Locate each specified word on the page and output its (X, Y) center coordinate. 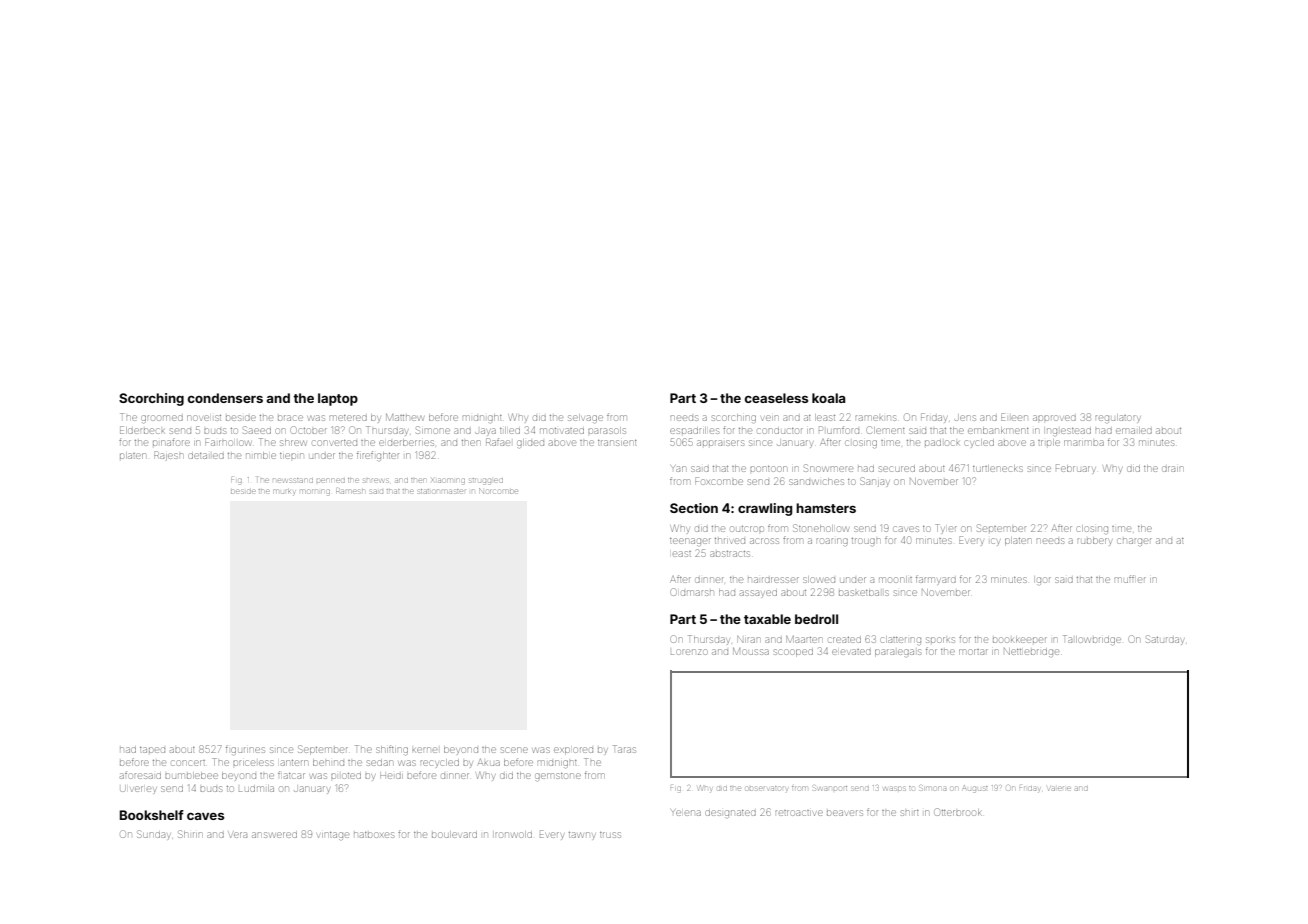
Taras (624, 749)
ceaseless (776, 398)
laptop (338, 399)
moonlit (895, 579)
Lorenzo (689, 652)
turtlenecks (997, 468)
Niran (748, 639)
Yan (679, 469)
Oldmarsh (691, 592)
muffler (1130, 579)
